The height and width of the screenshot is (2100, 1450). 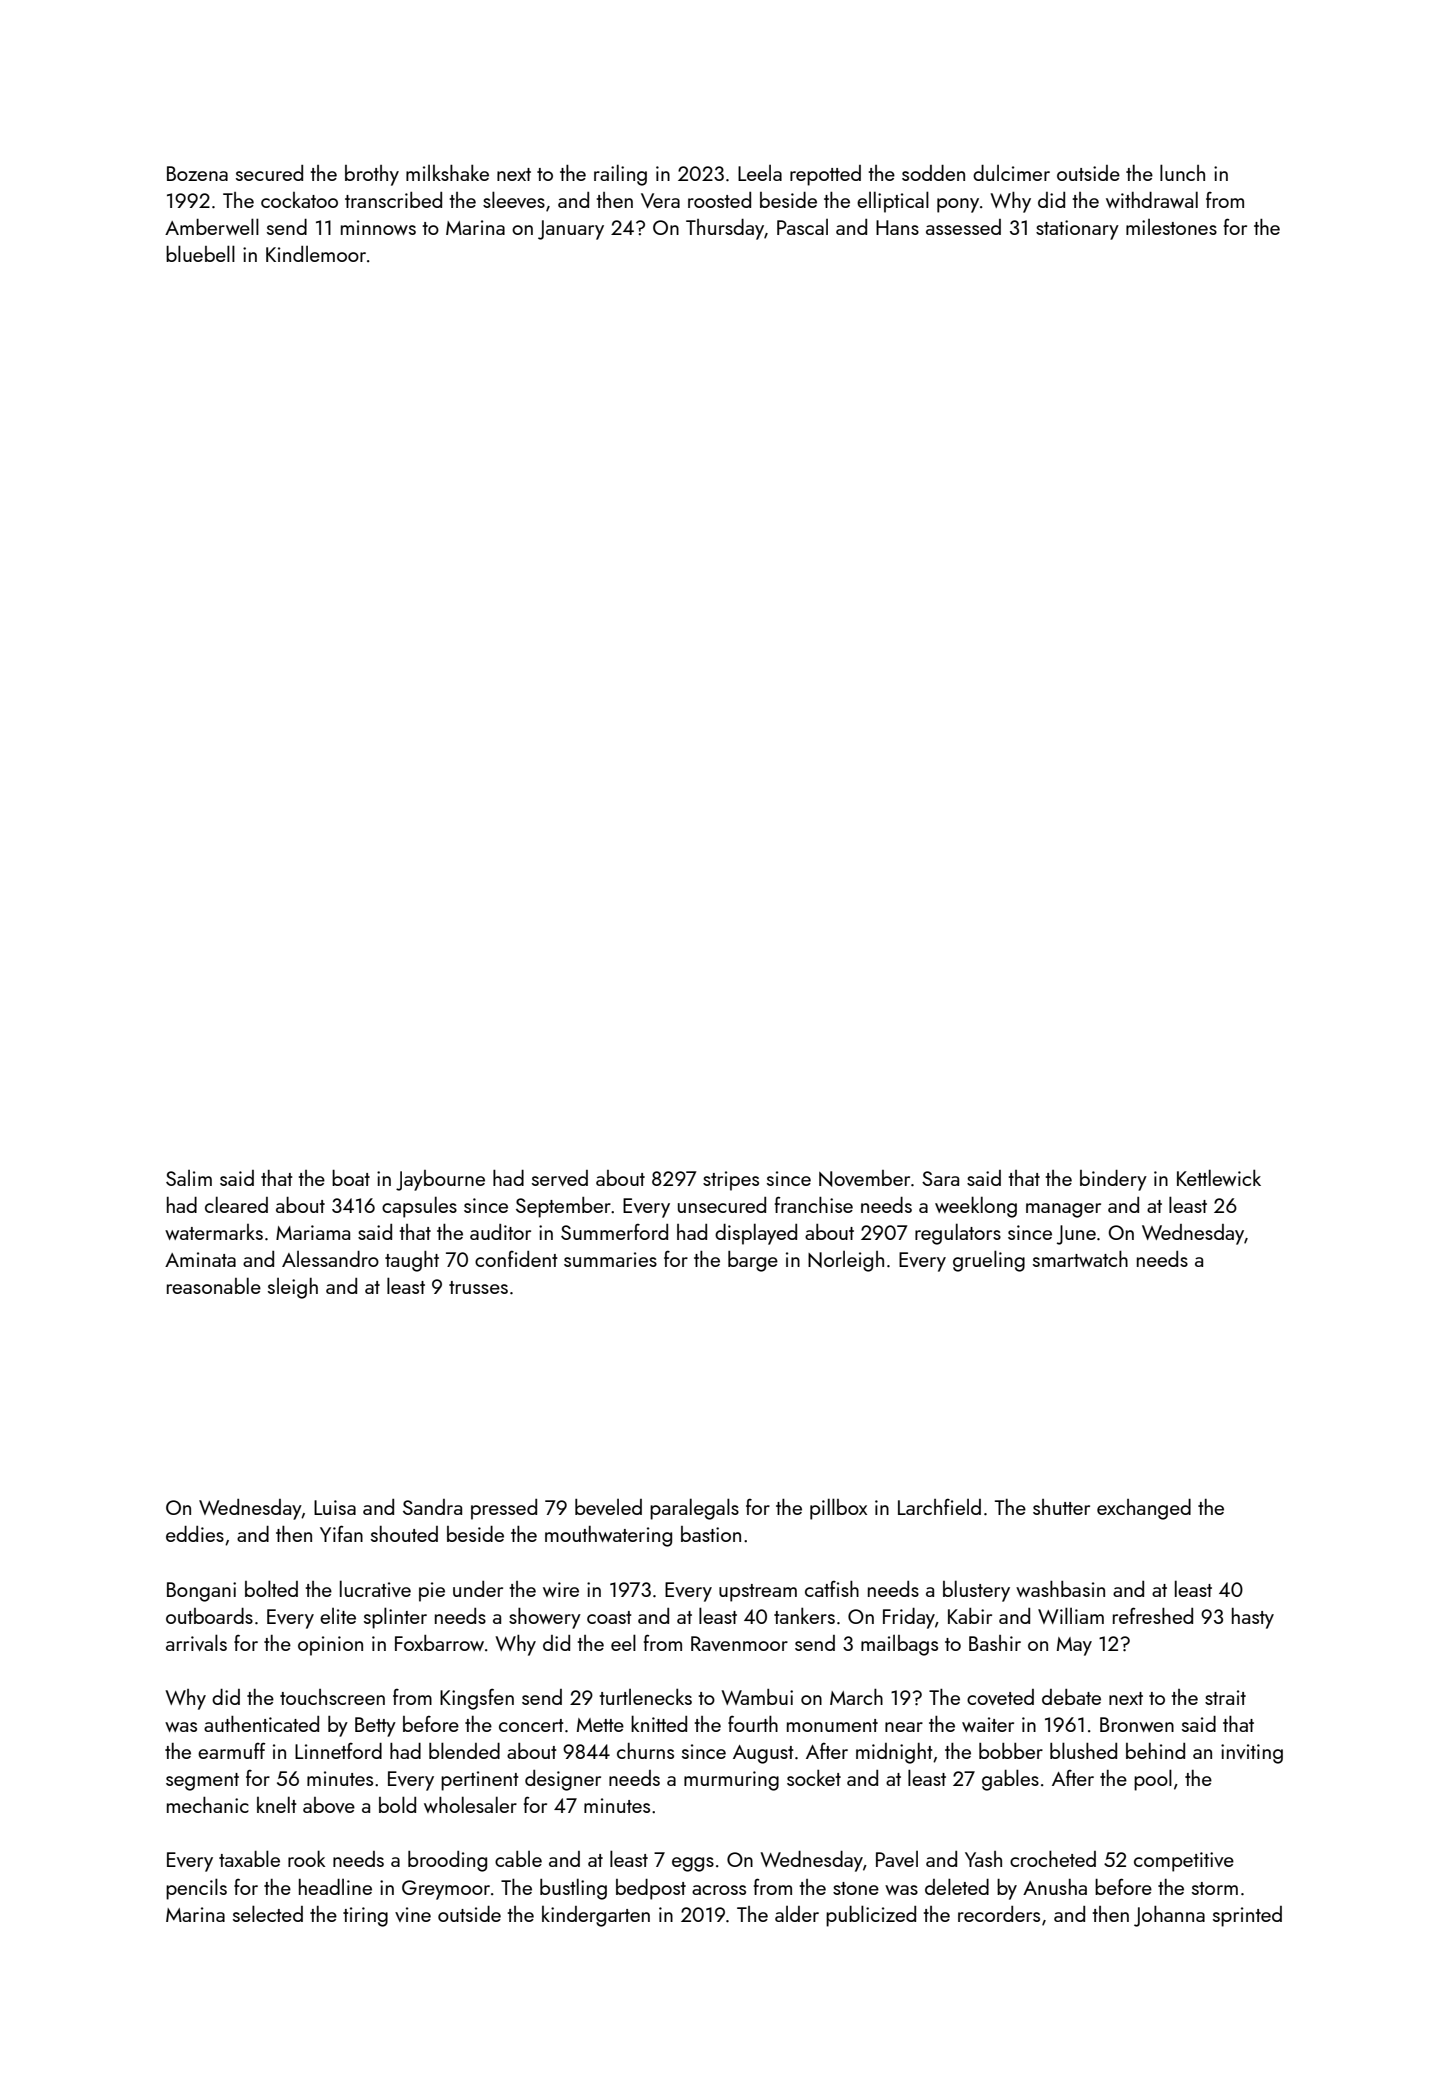 I want to click on headline, so click(x=335, y=1887).
